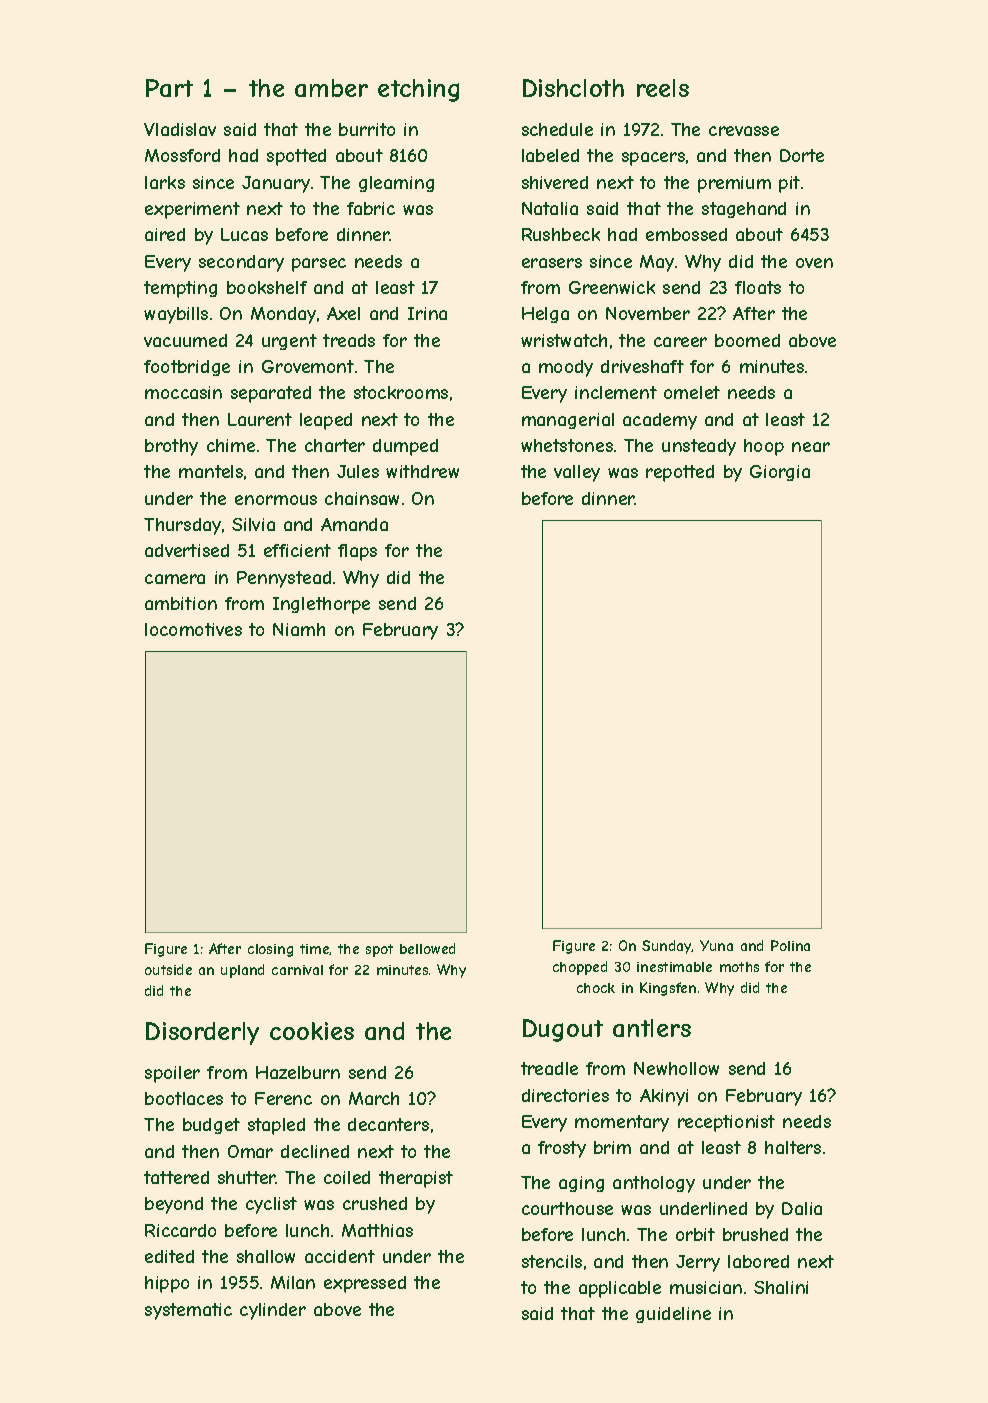 The width and height of the document is (988, 1403). What do you see at coordinates (315, 949) in the document?
I see `time` at bounding box center [315, 949].
